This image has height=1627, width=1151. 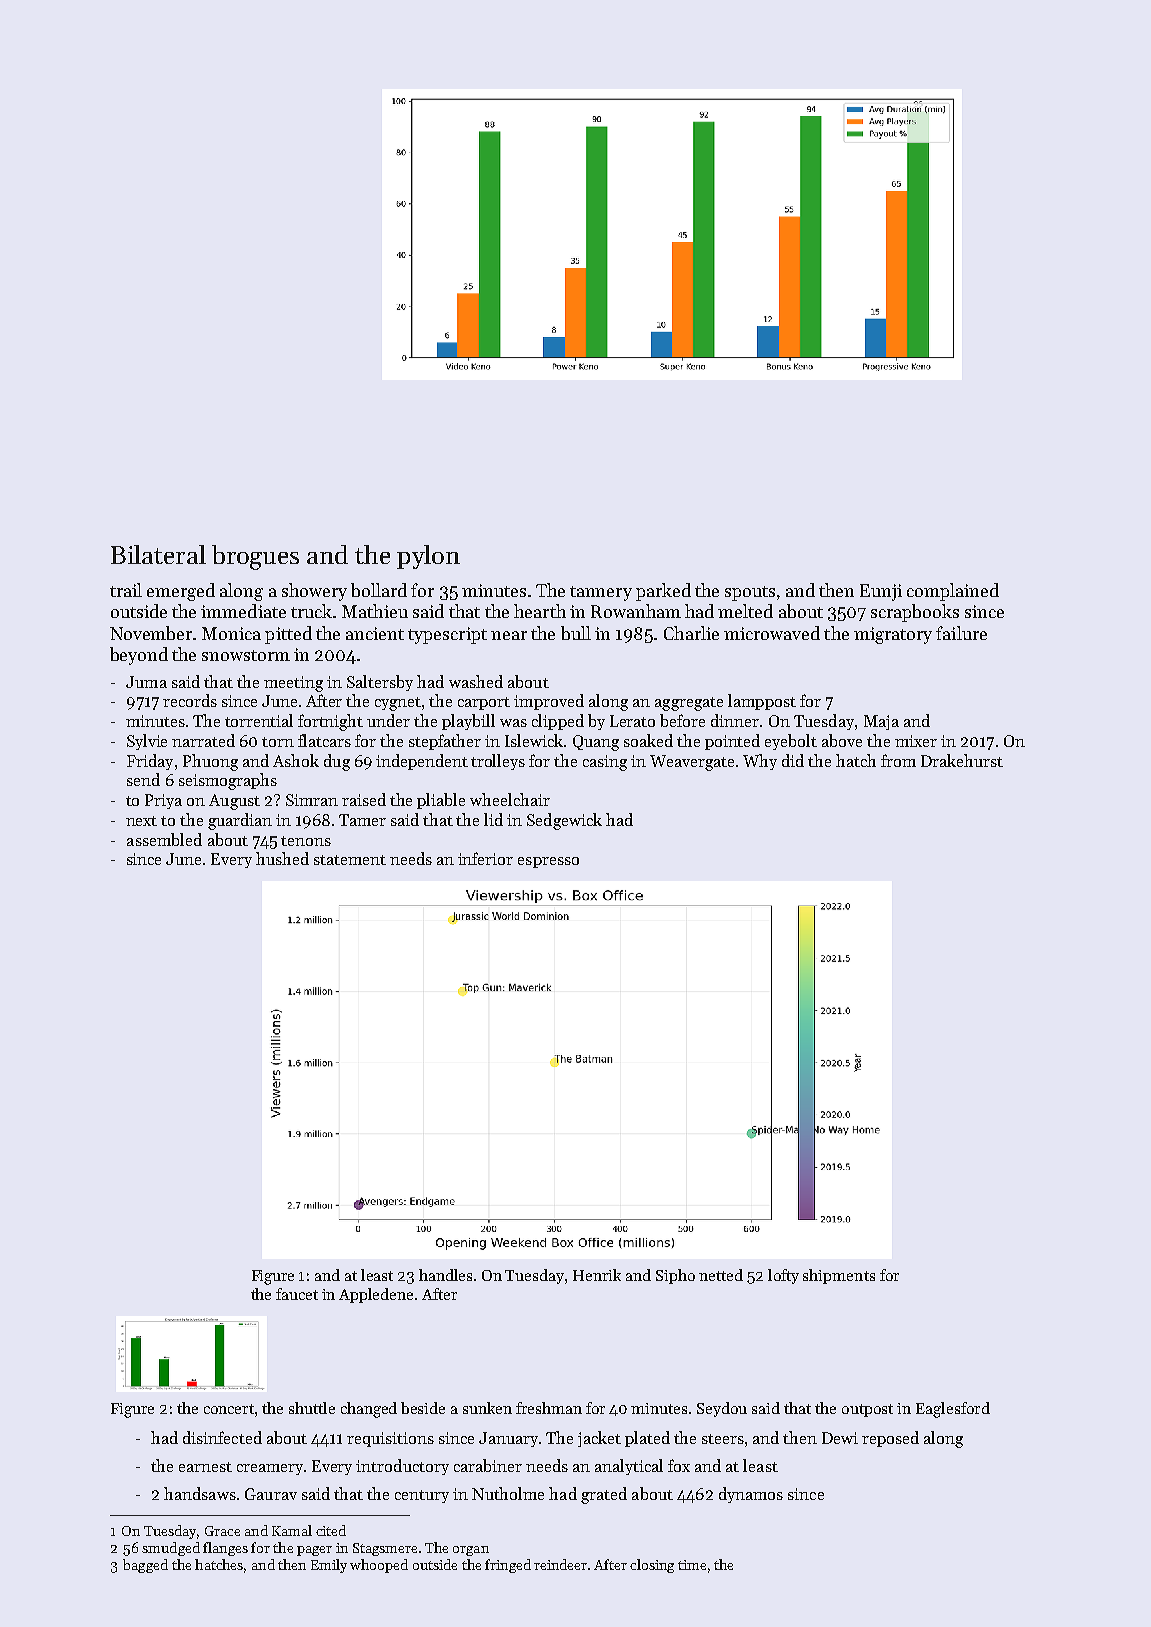 I want to click on concert, so click(x=229, y=1409).
